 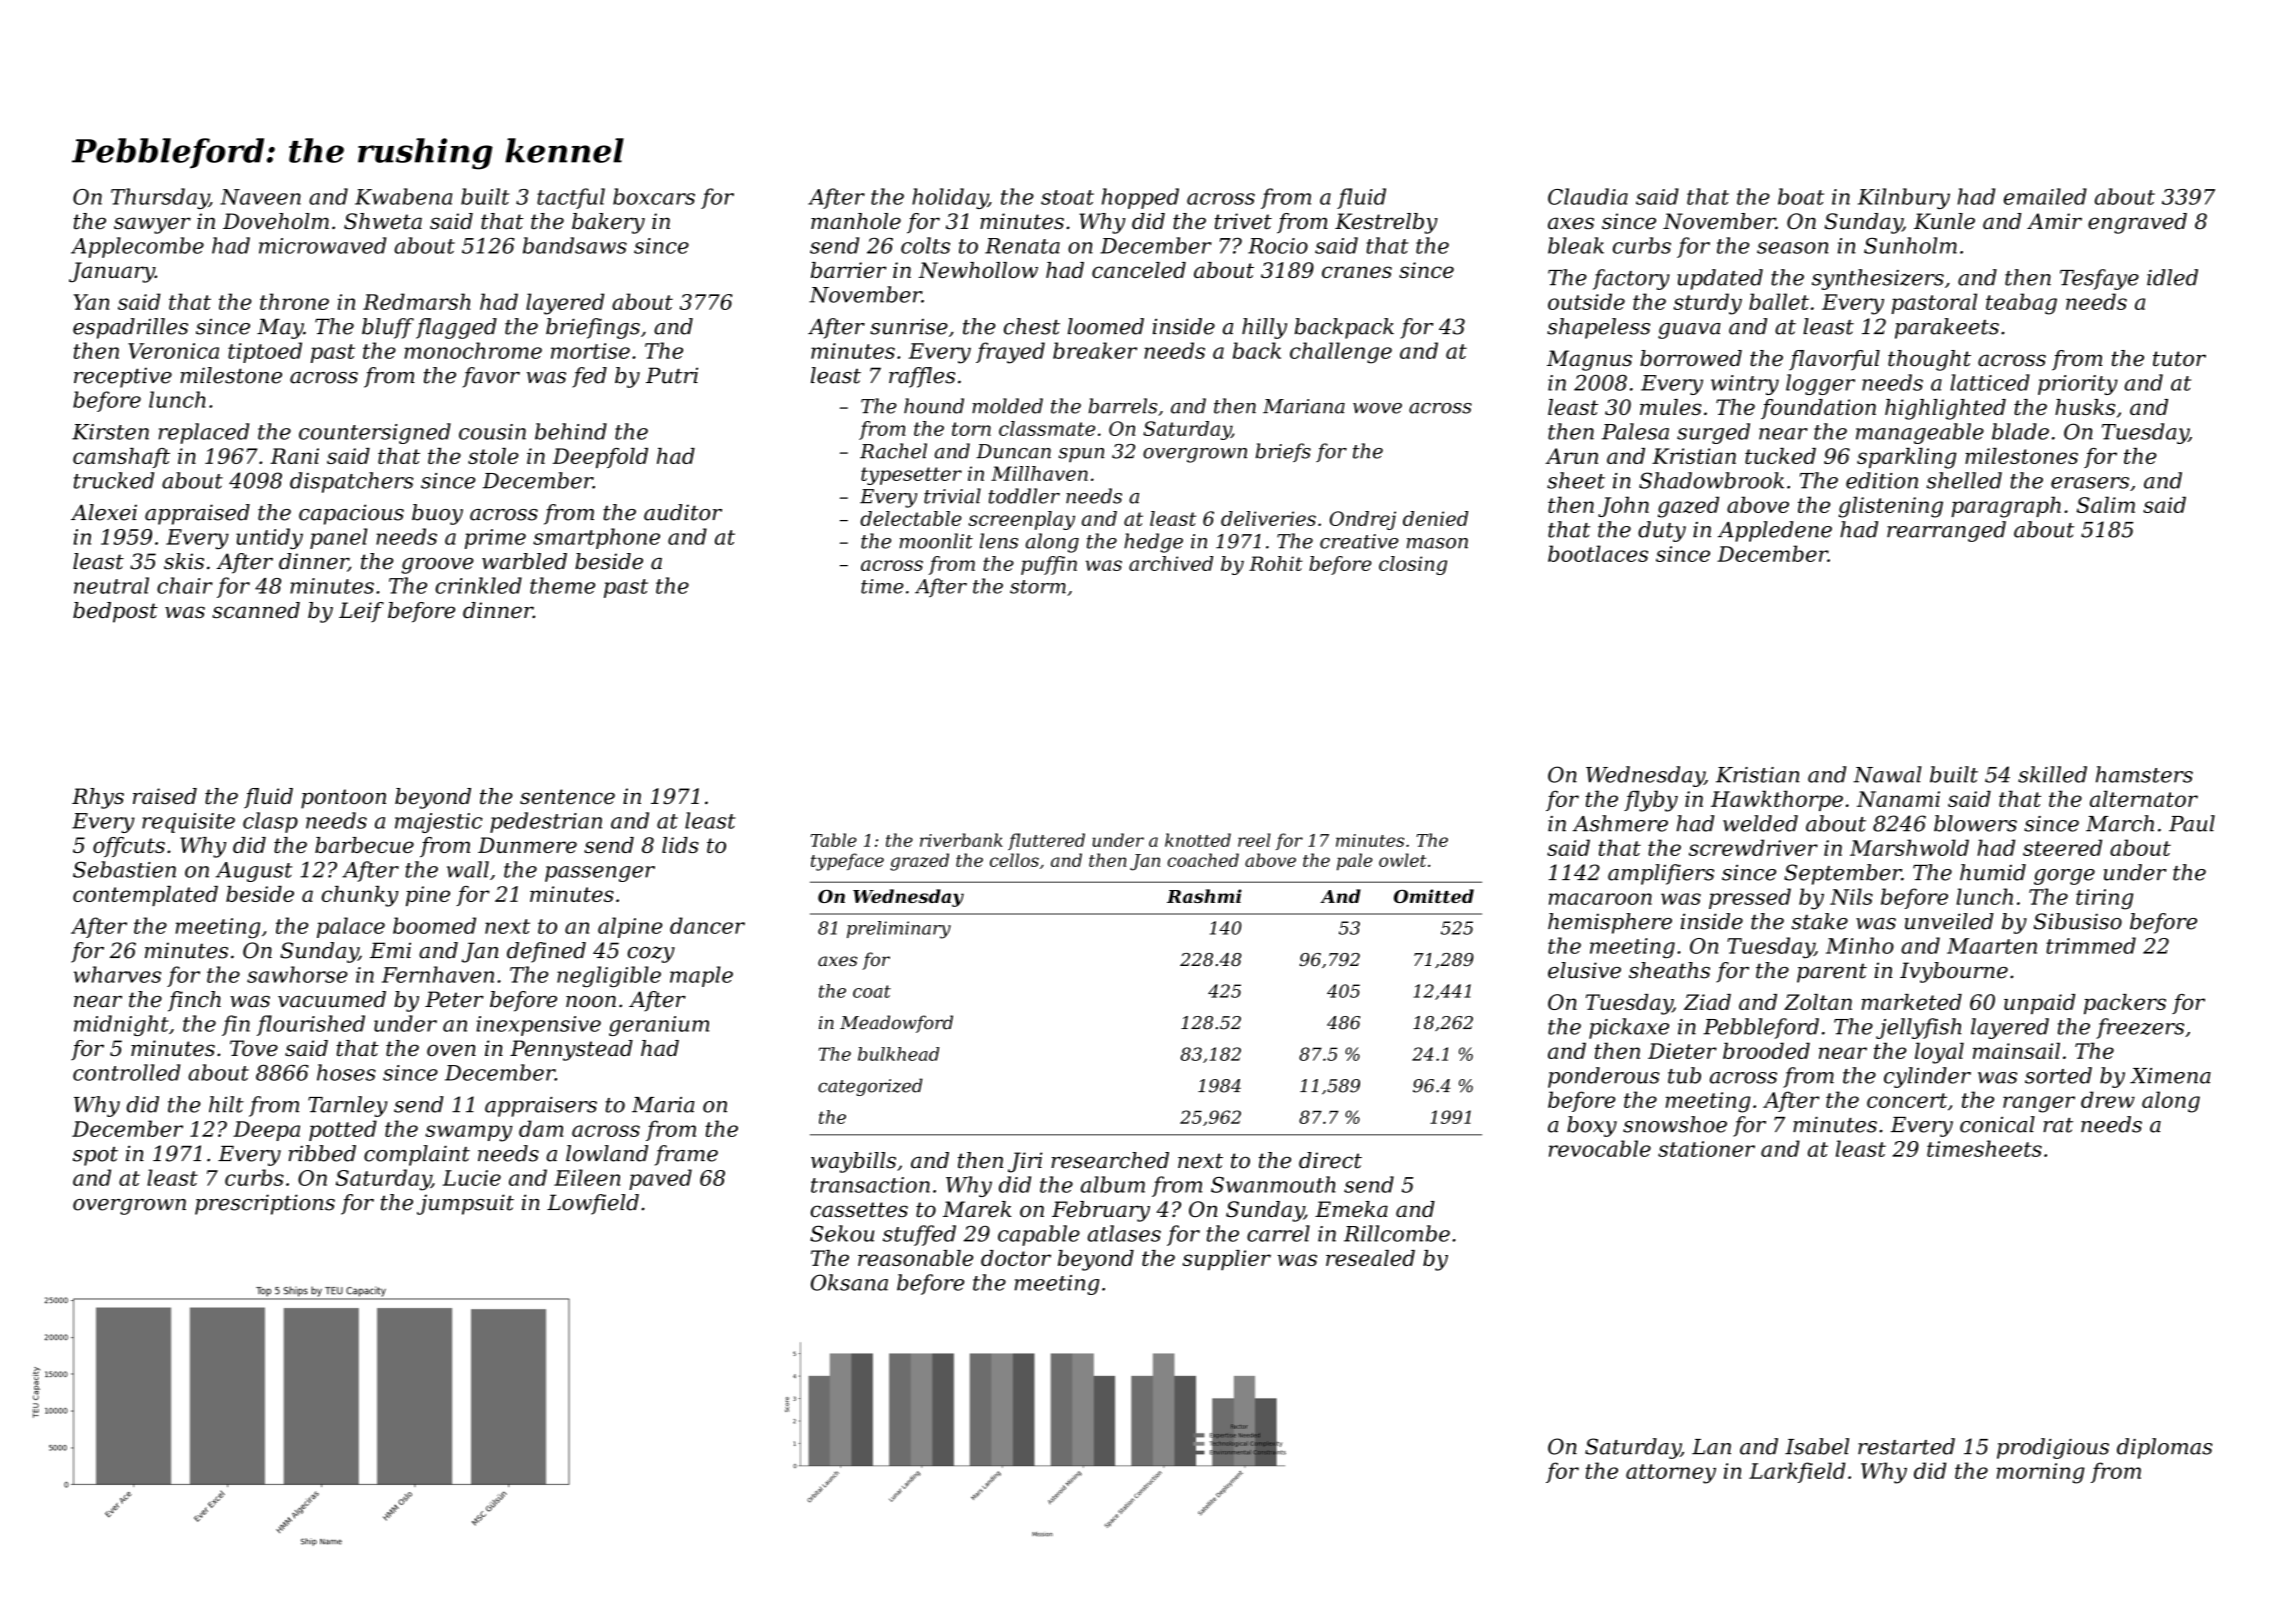 What do you see at coordinates (1851, 896) in the screenshot?
I see `Nils` at bounding box center [1851, 896].
